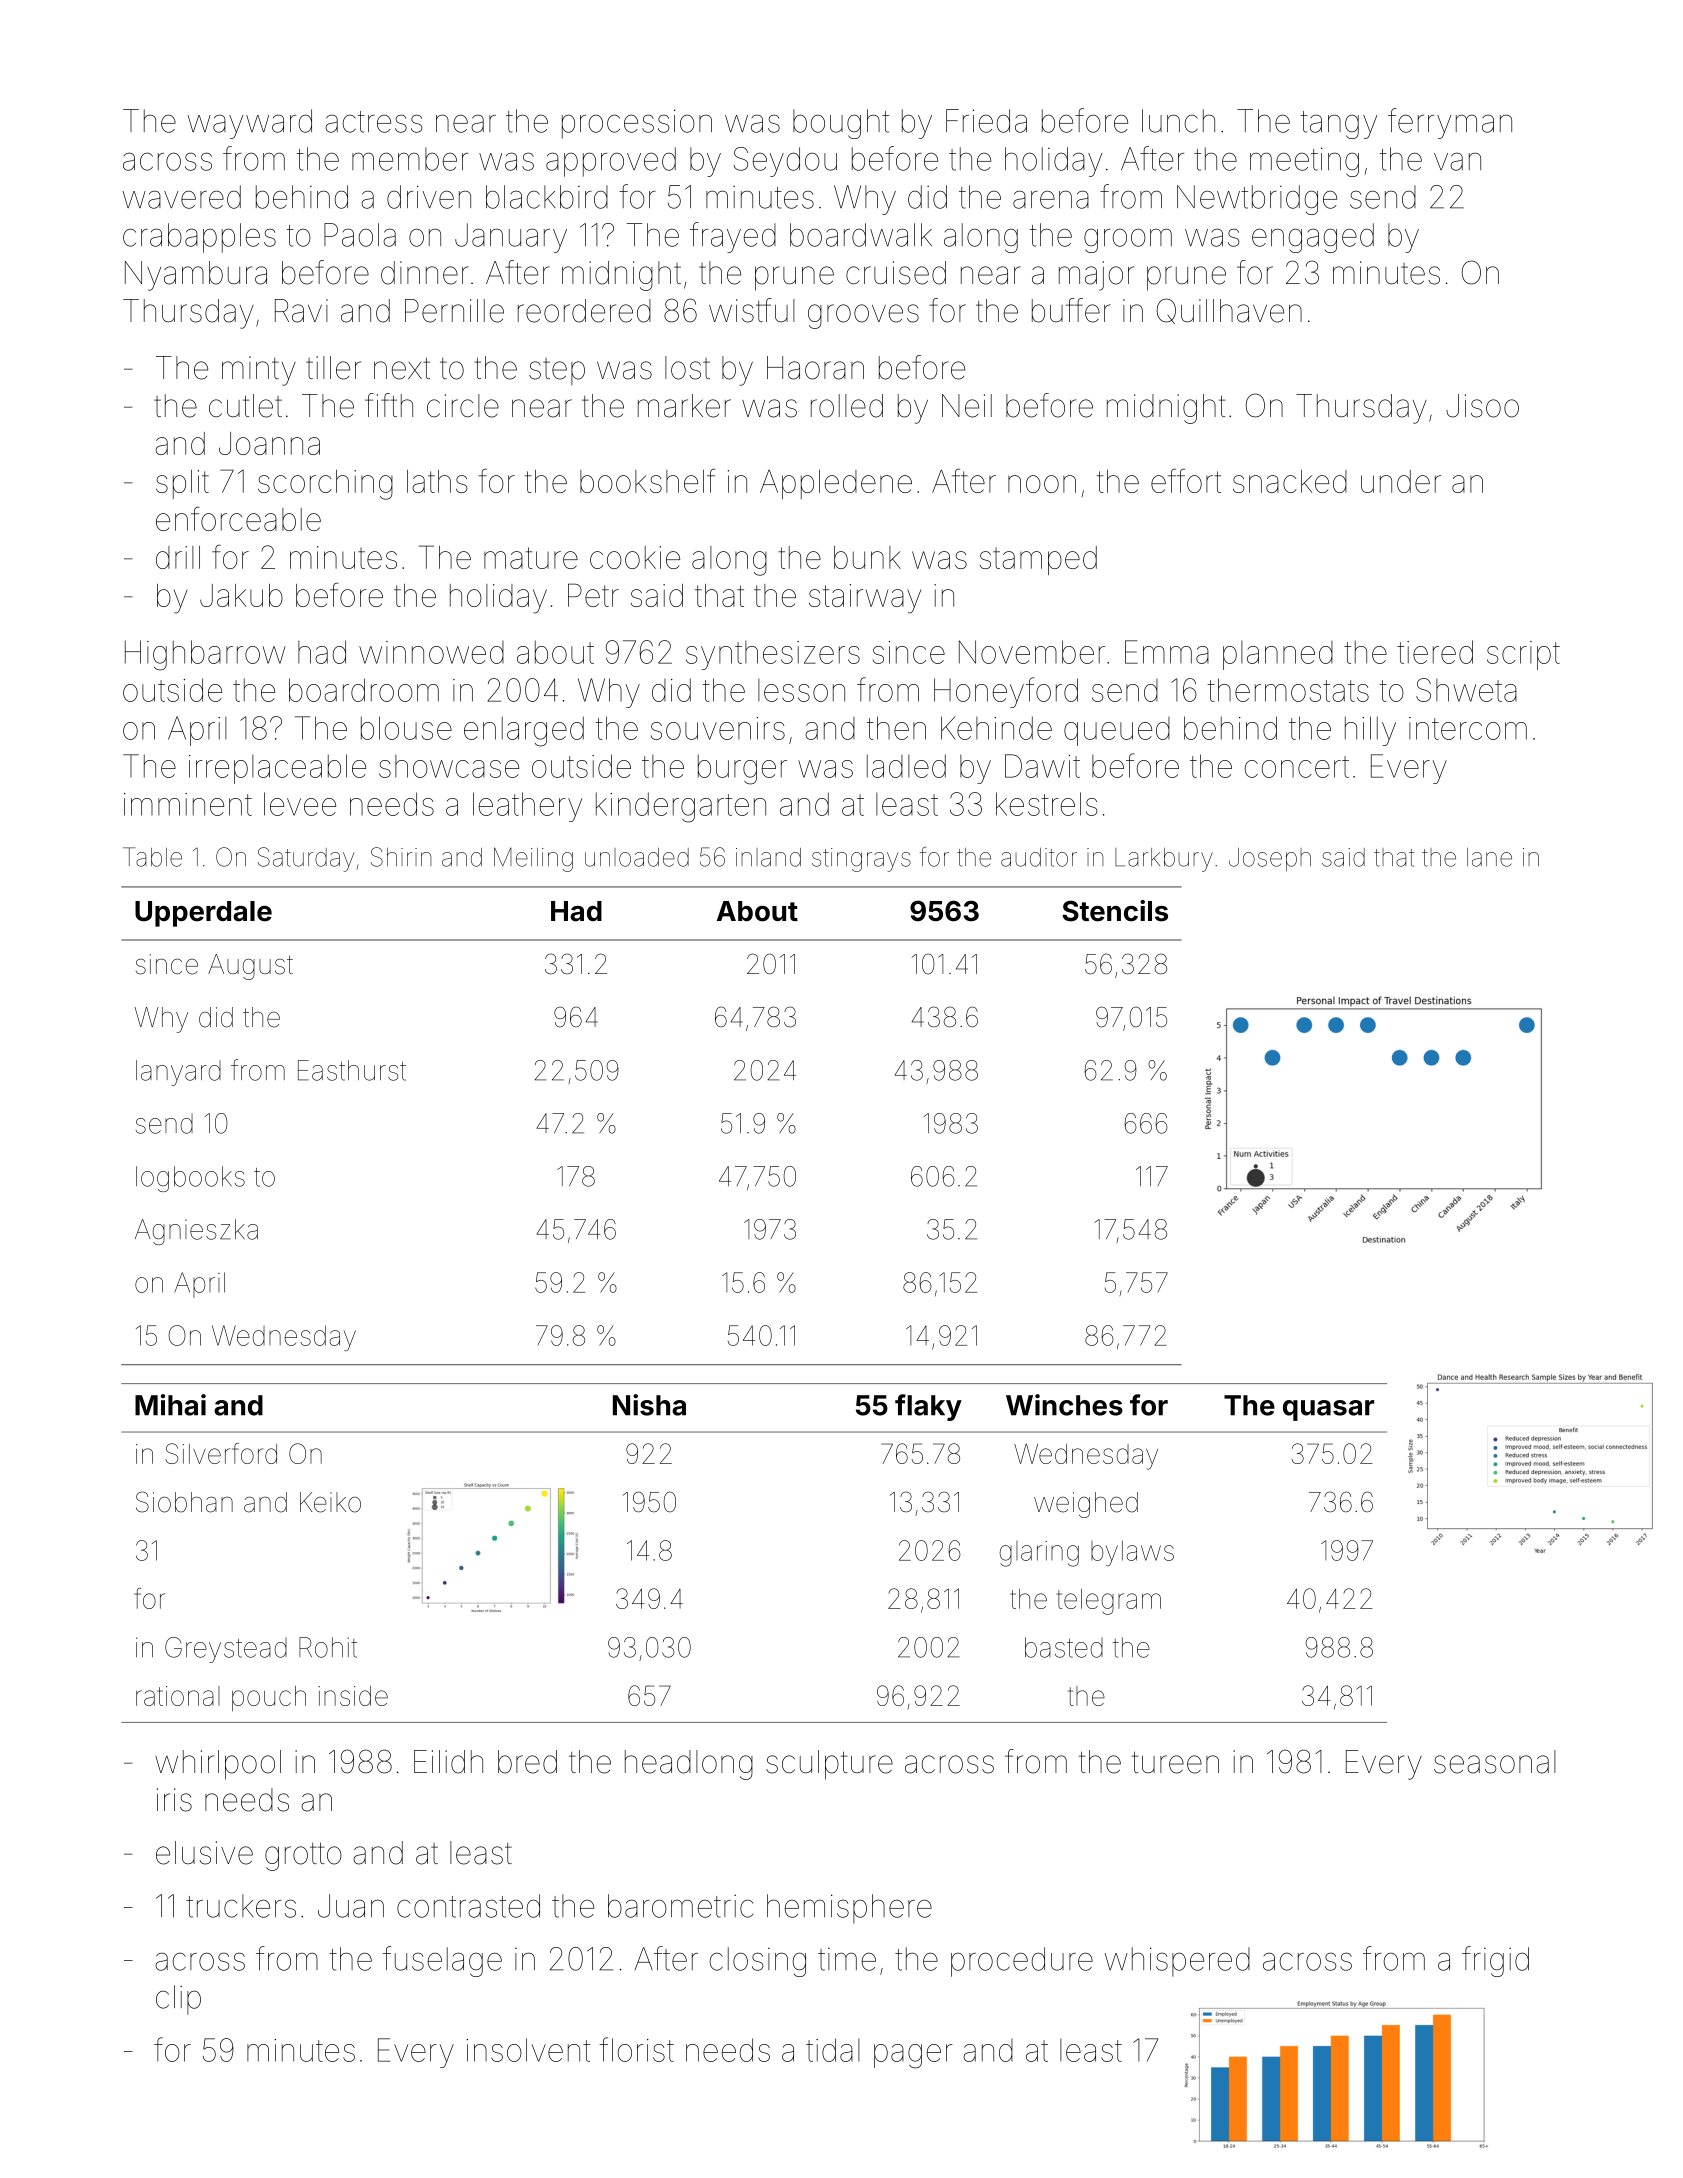  What do you see at coordinates (1457, 162) in the image?
I see `van` at bounding box center [1457, 162].
